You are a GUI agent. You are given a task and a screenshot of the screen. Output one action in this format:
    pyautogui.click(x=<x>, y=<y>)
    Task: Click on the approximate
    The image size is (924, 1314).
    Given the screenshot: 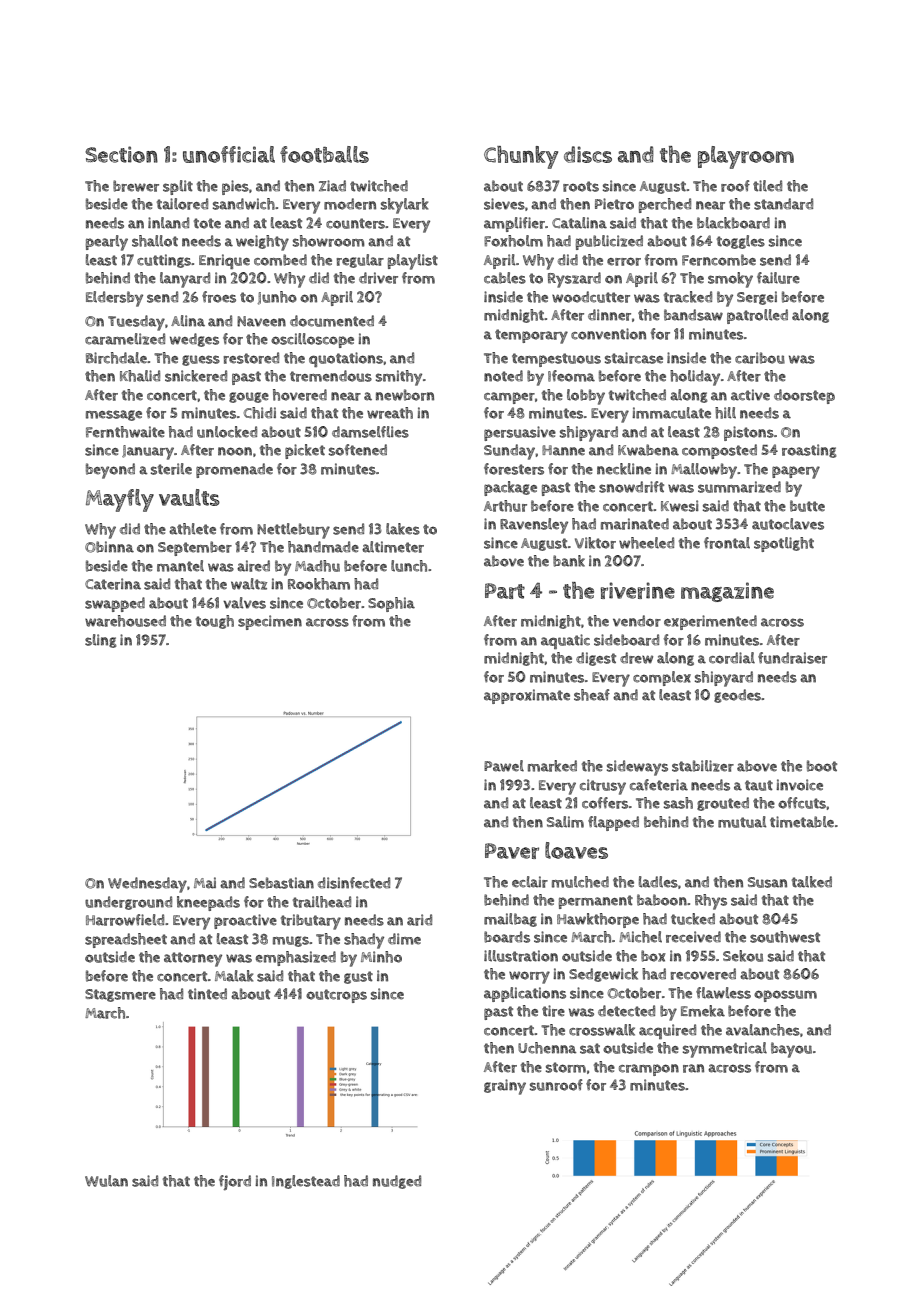 What is the action you would take?
    pyautogui.click(x=527, y=696)
